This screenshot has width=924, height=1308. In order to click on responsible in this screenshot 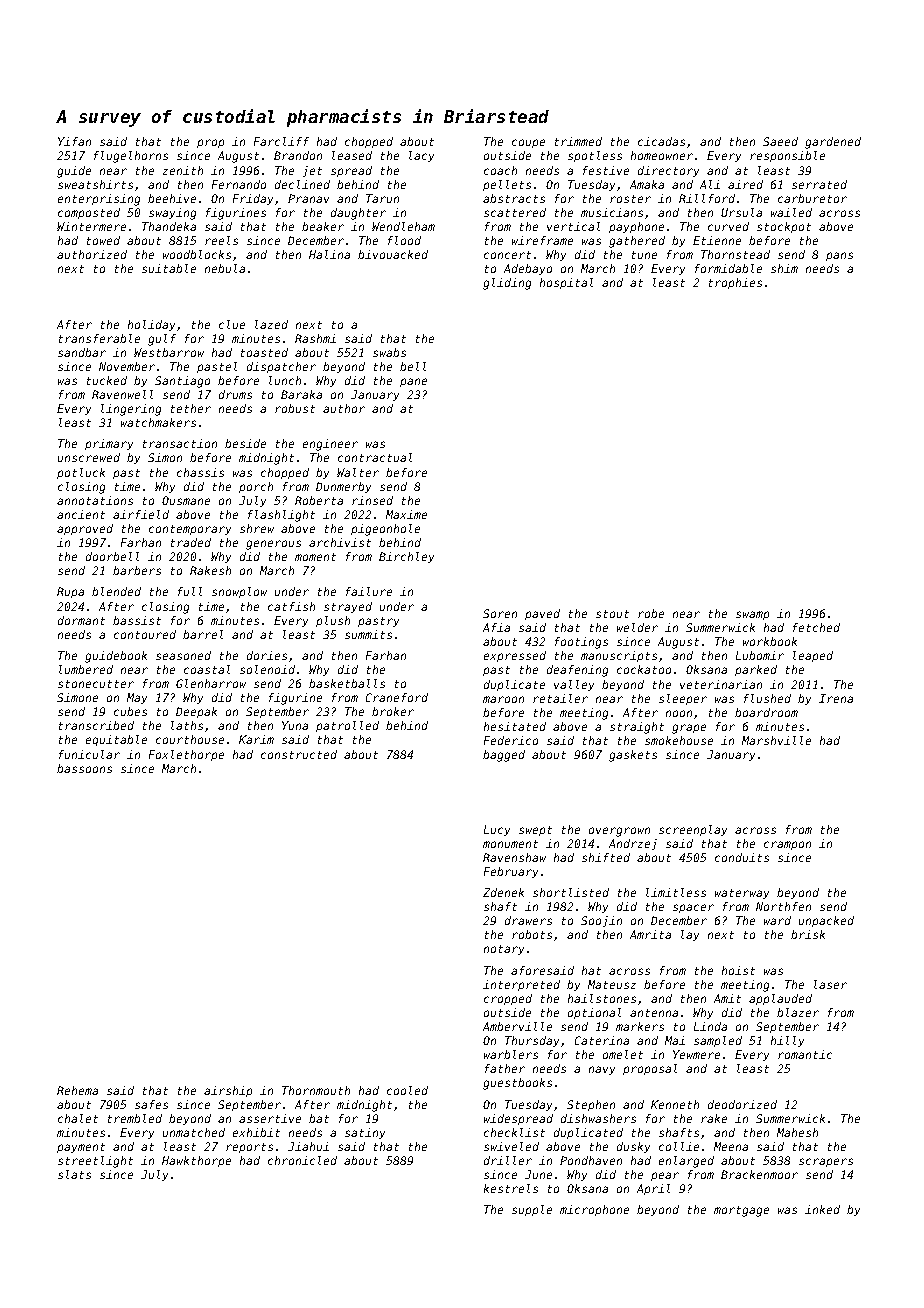, I will do `click(787, 156)`.
